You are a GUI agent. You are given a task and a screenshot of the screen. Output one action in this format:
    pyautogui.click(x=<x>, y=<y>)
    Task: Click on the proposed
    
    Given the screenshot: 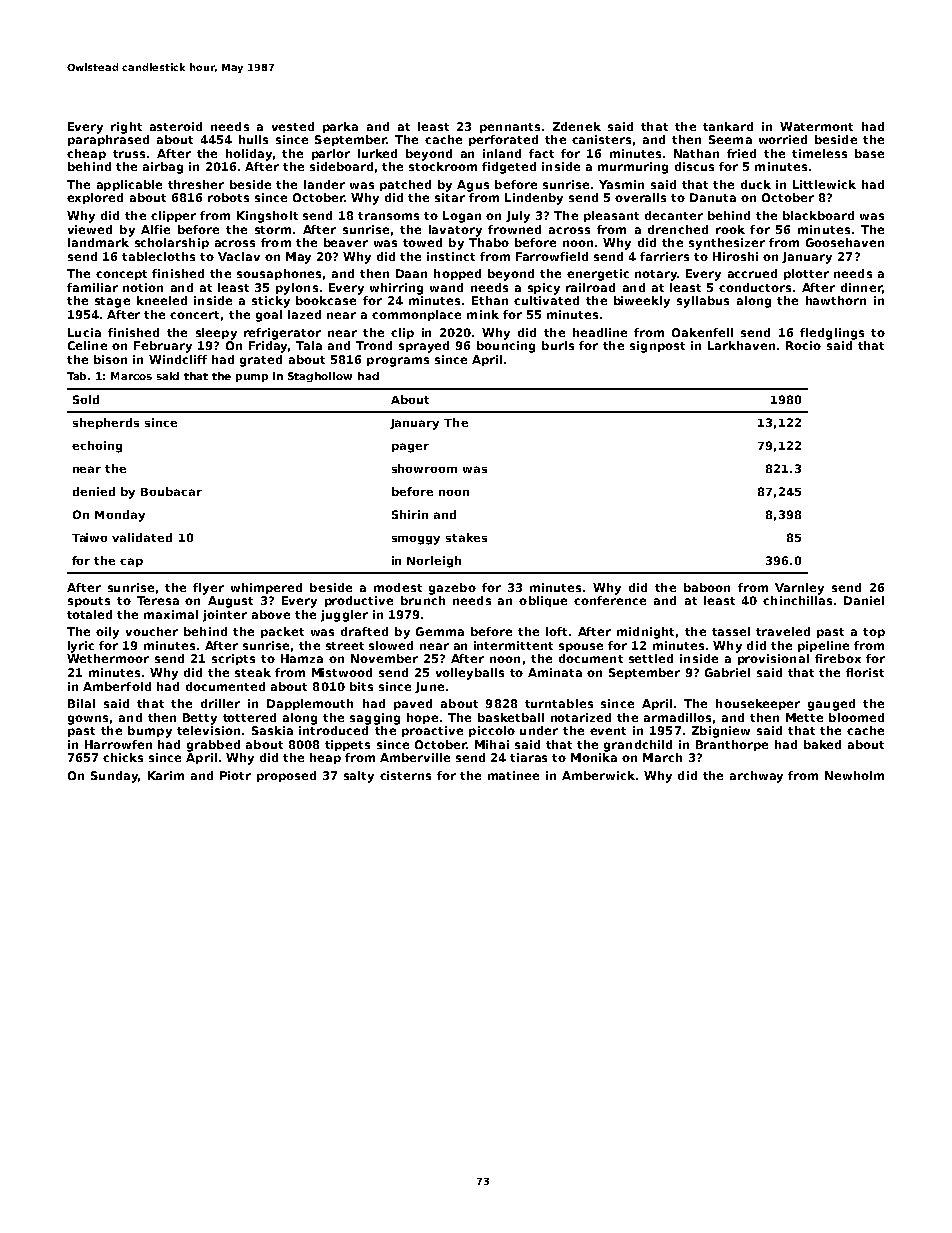 What is the action you would take?
    pyautogui.click(x=286, y=776)
